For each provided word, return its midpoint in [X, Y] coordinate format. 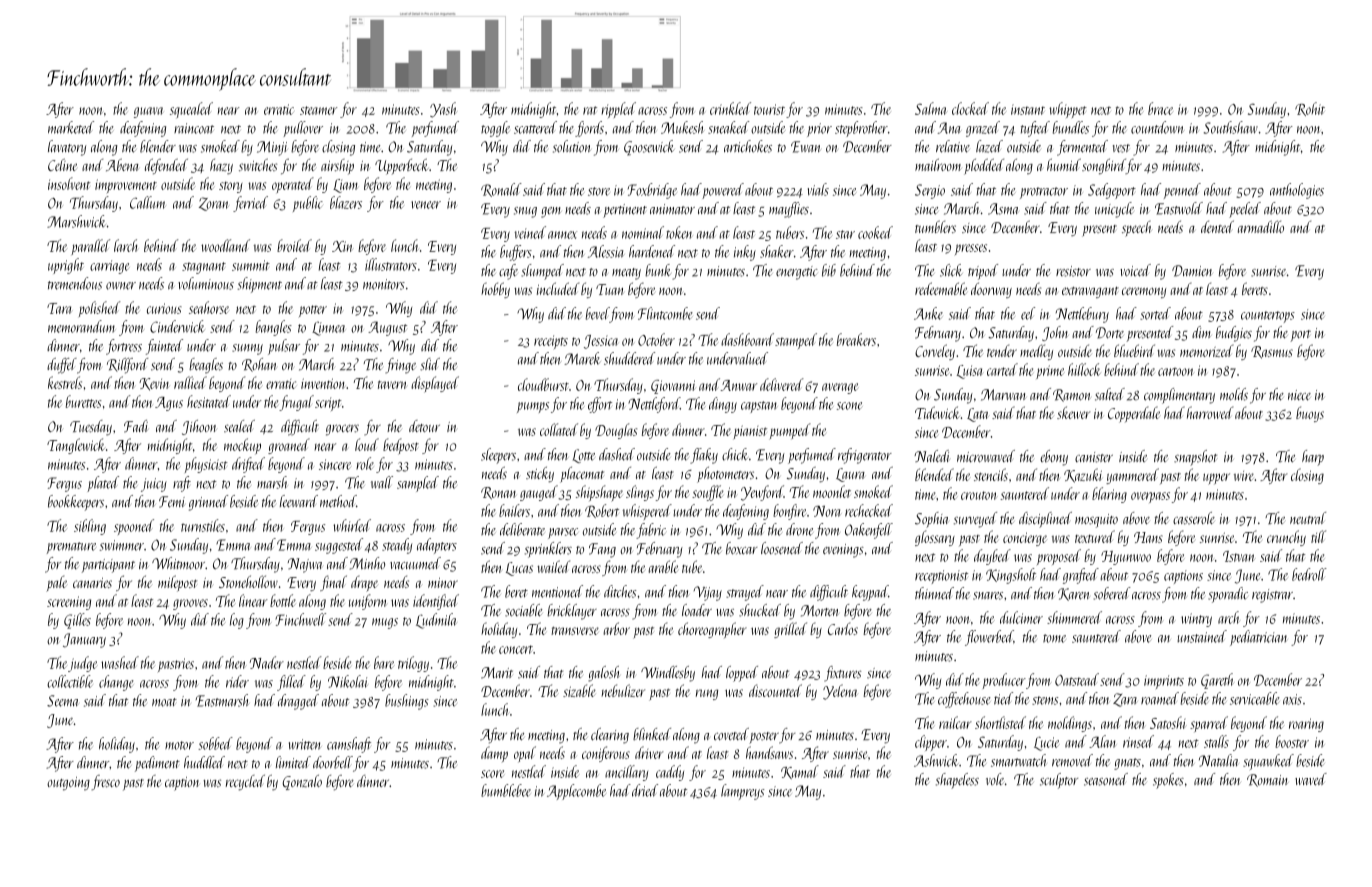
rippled [619, 110]
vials [818, 189]
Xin [342, 246]
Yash [443, 110]
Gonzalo [302, 782]
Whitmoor [178, 563]
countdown [1157, 127]
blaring [1109, 495]
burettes [84, 401]
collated [559, 429]
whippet [1068, 110]
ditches [620, 591]
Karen [1074, 594]
